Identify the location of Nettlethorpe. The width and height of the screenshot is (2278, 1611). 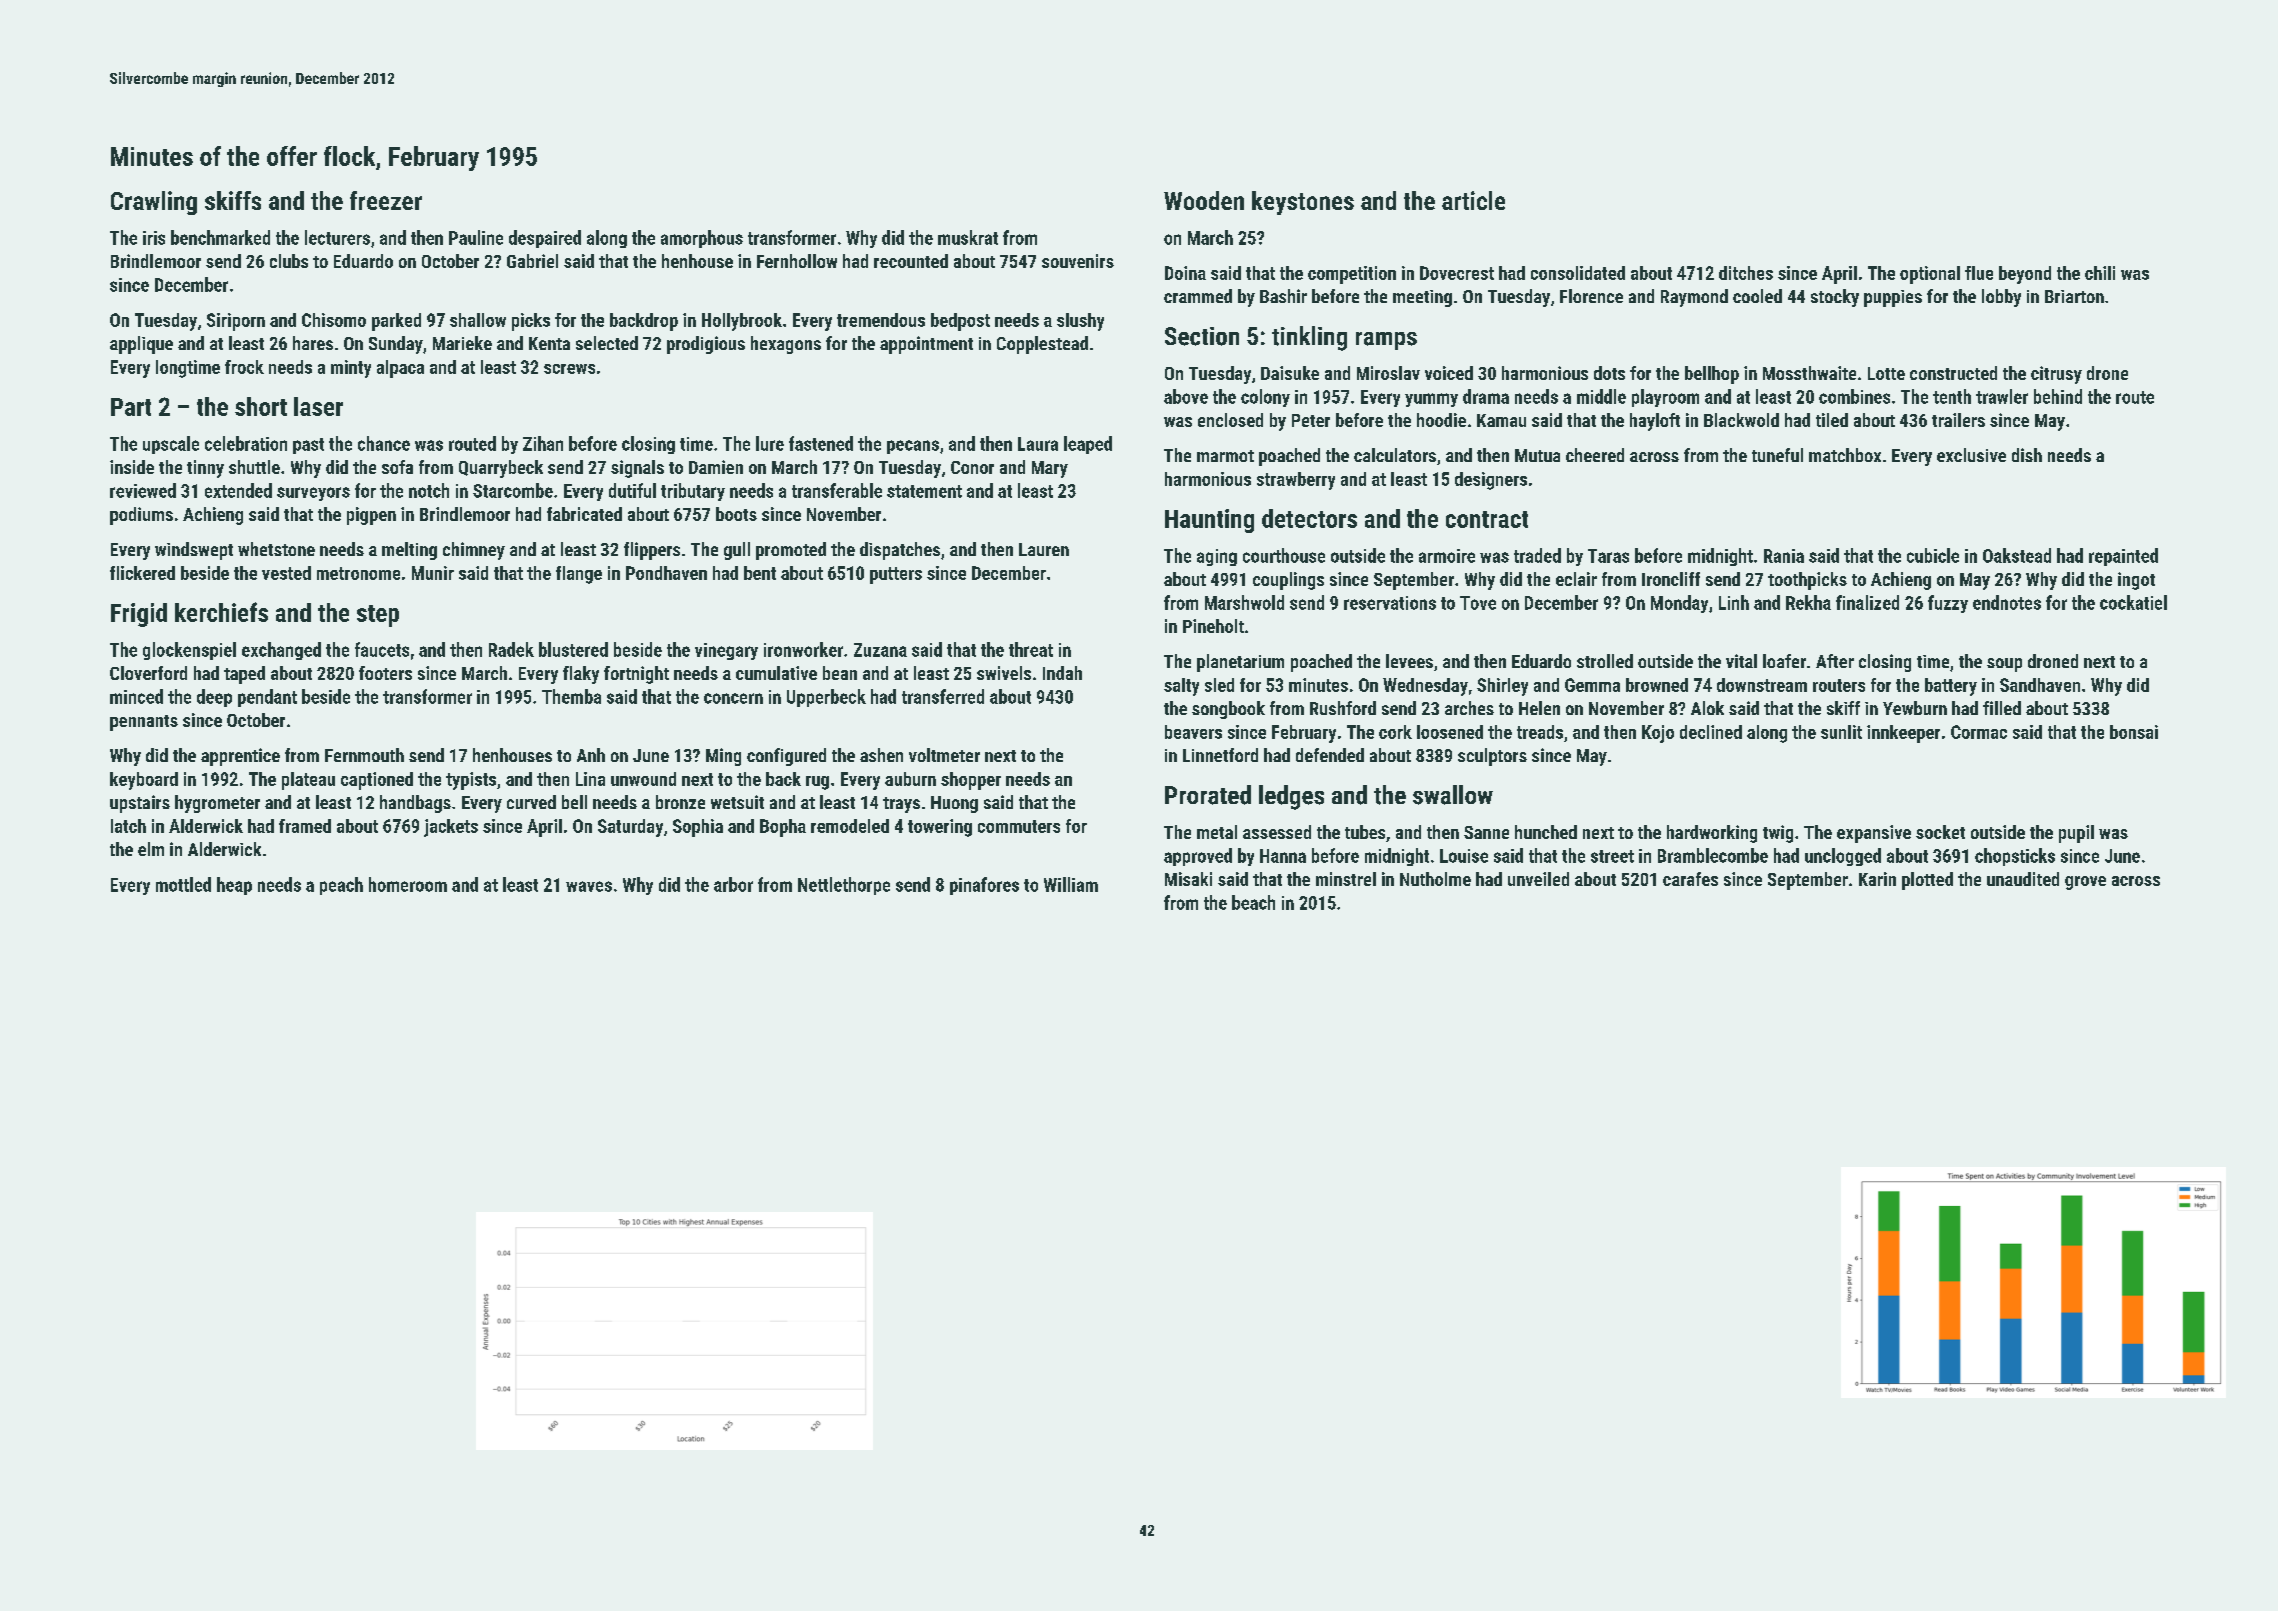
(844, 886).
